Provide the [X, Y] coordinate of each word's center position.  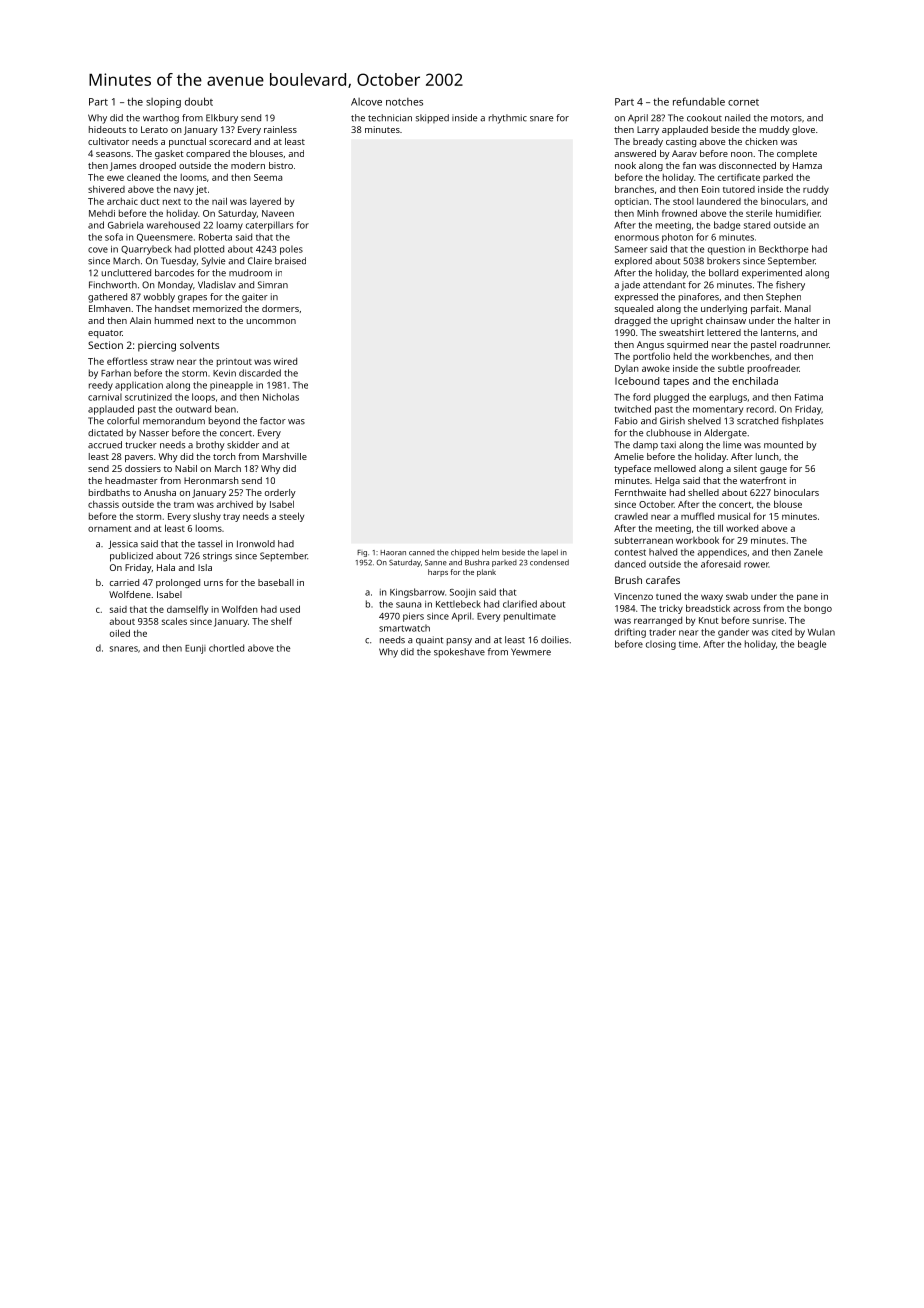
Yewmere [531, 652]
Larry [648, 130]
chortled [226, 648]
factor [273, 421]
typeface [632, 469]
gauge [773, 470]
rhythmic [508, 119]
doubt [199, 101]
